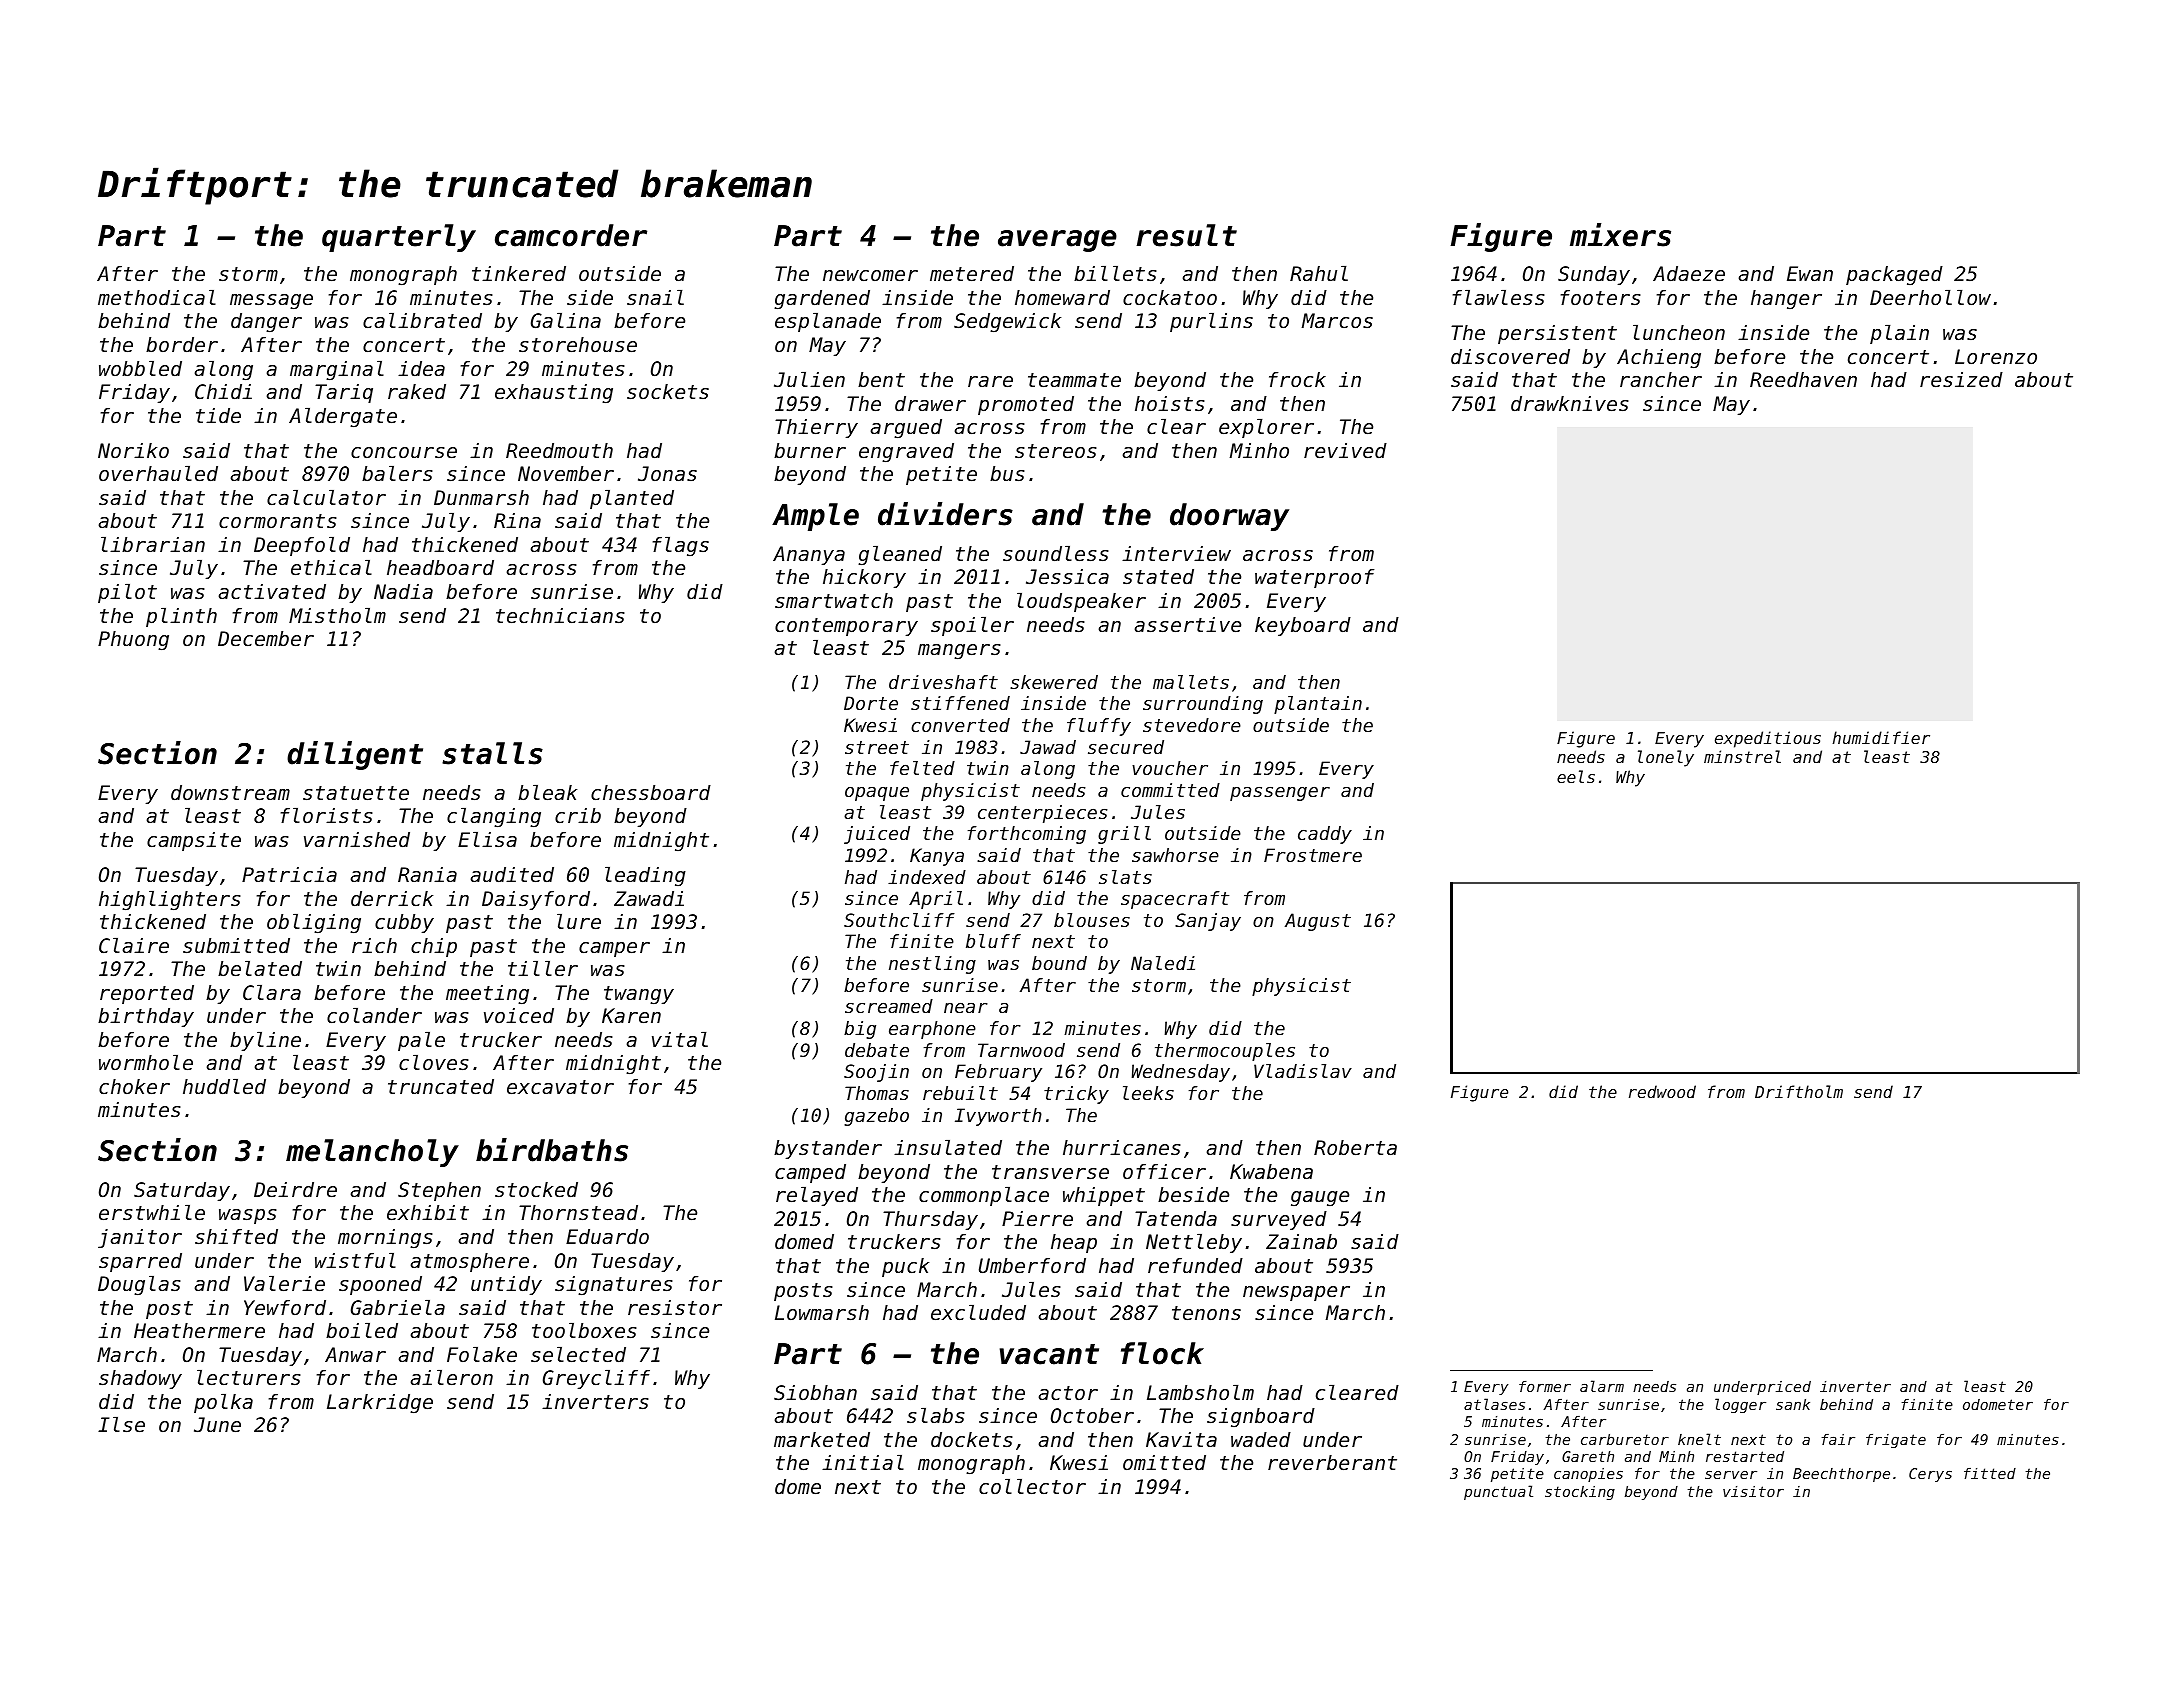 Image resolution: width=2178 pixels, height=1683 pixels. I want to click on visitor, so click(1753, 1491).
